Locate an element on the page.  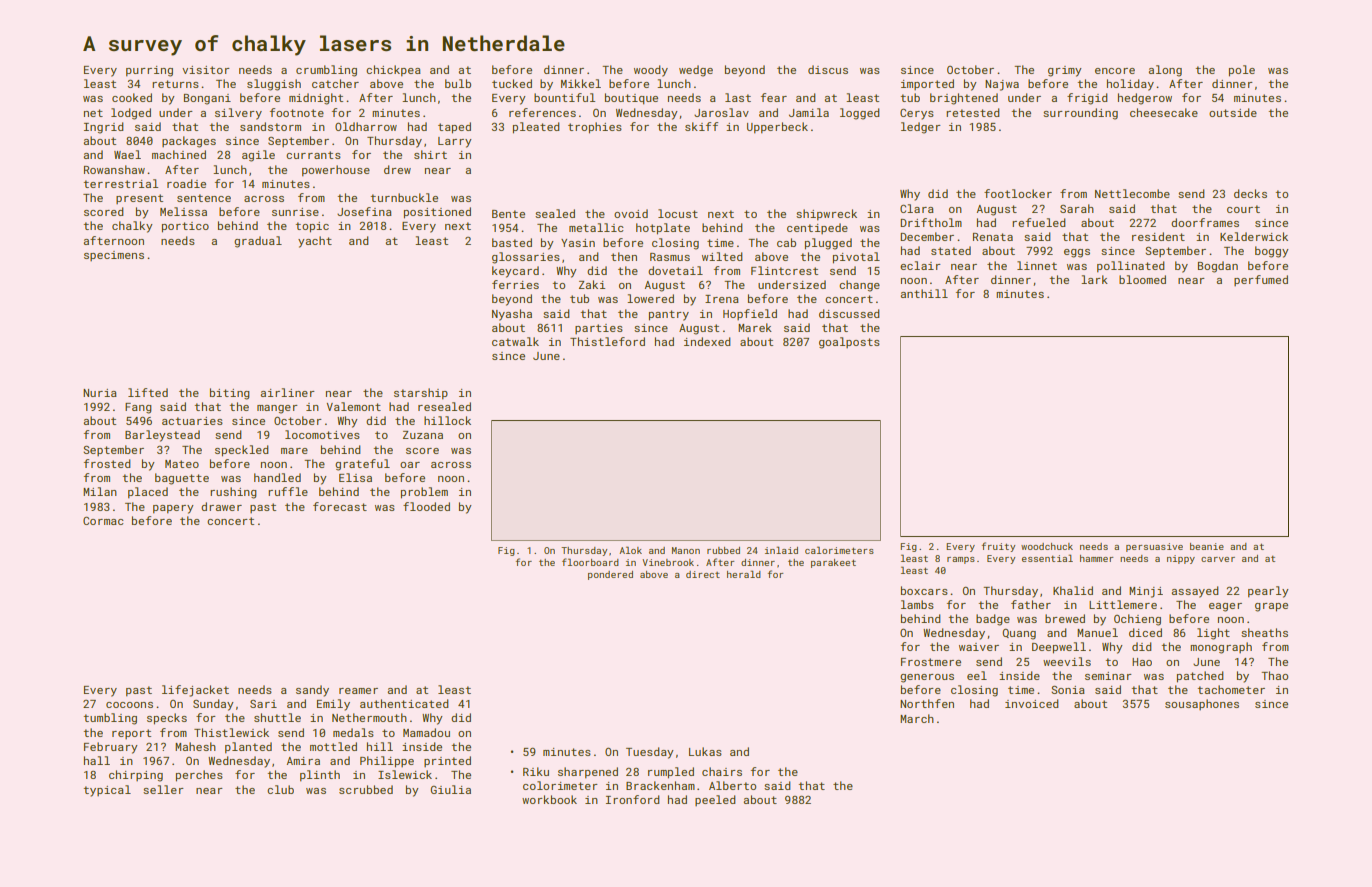
grimy is located at coordinates (1065, 71).
